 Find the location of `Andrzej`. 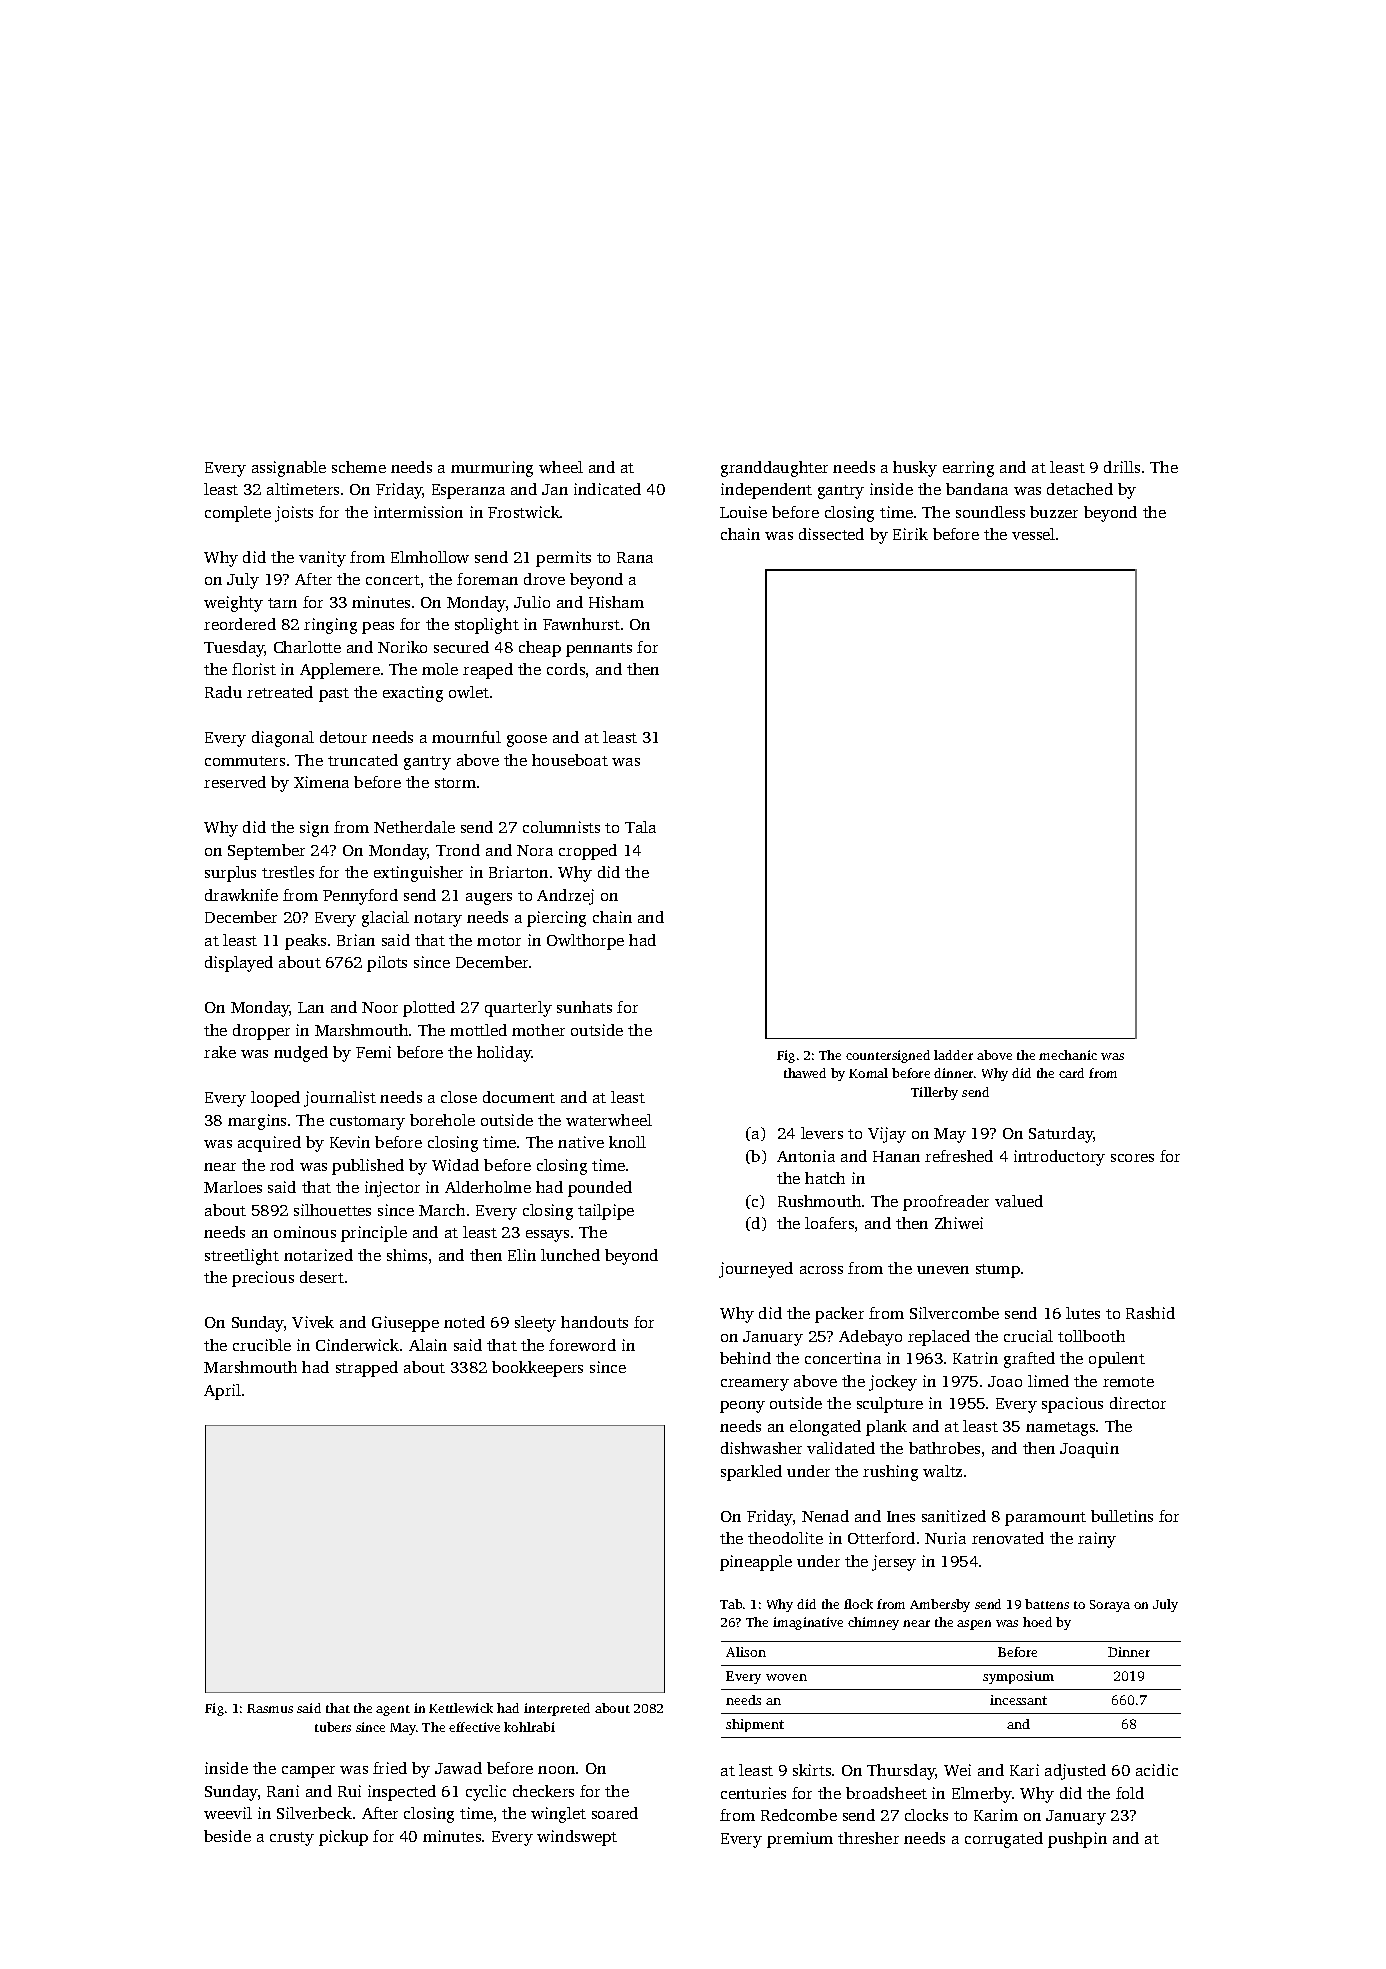

Andrzej is located at coordinates (565, 897).
